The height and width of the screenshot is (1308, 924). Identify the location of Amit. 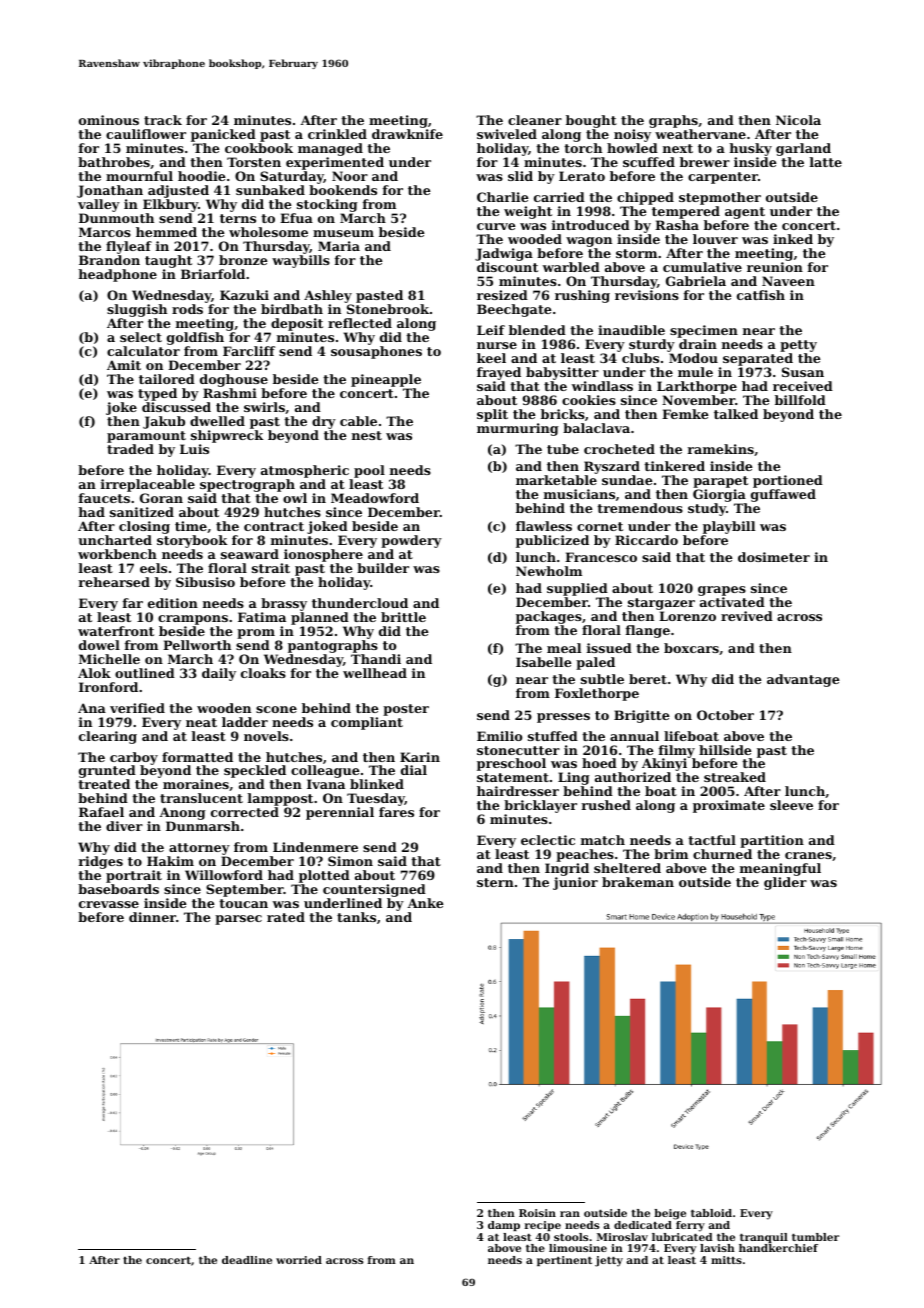
(124, 365).
